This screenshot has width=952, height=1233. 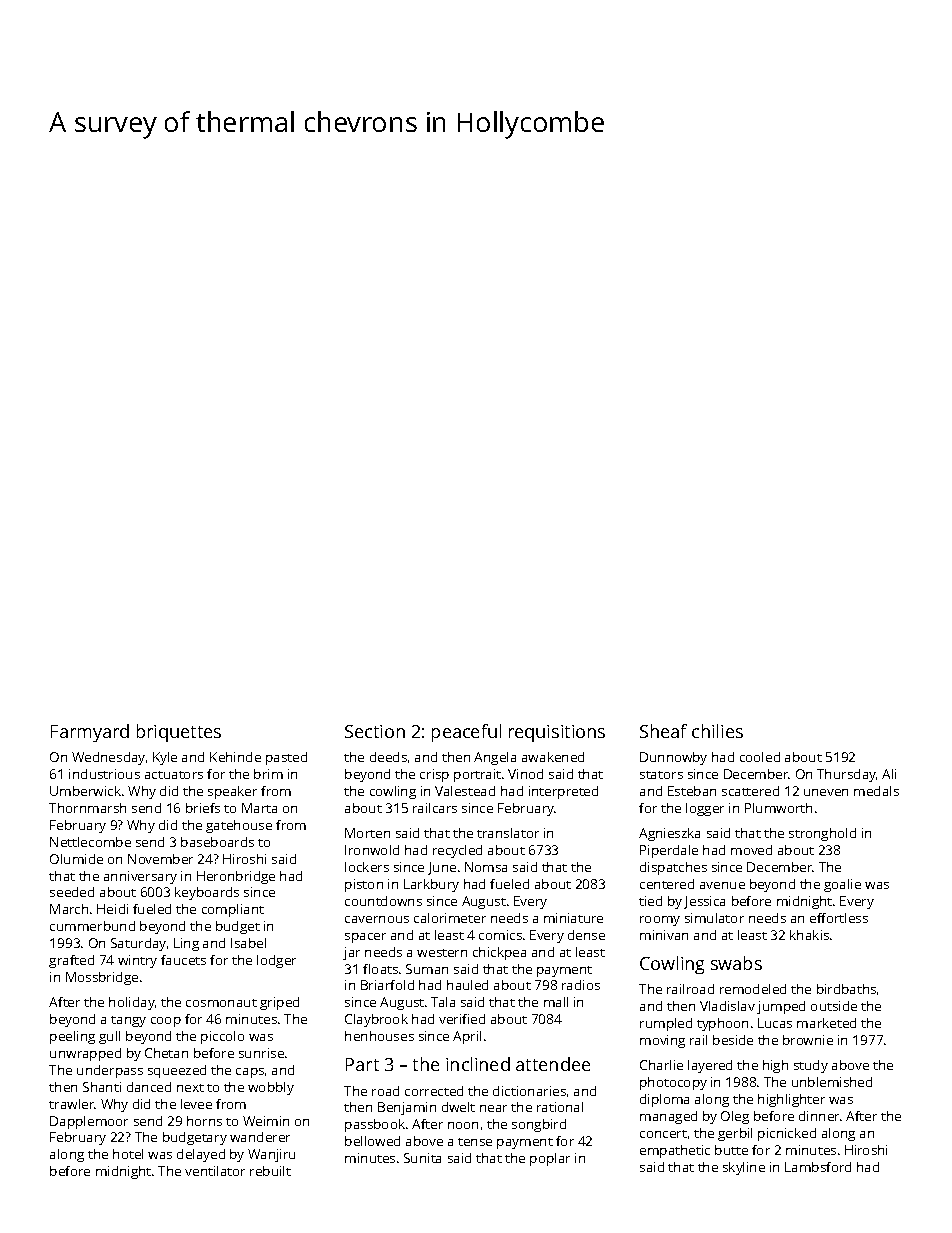 I want to click on Dunnowby, so click(x=673, y=758).
